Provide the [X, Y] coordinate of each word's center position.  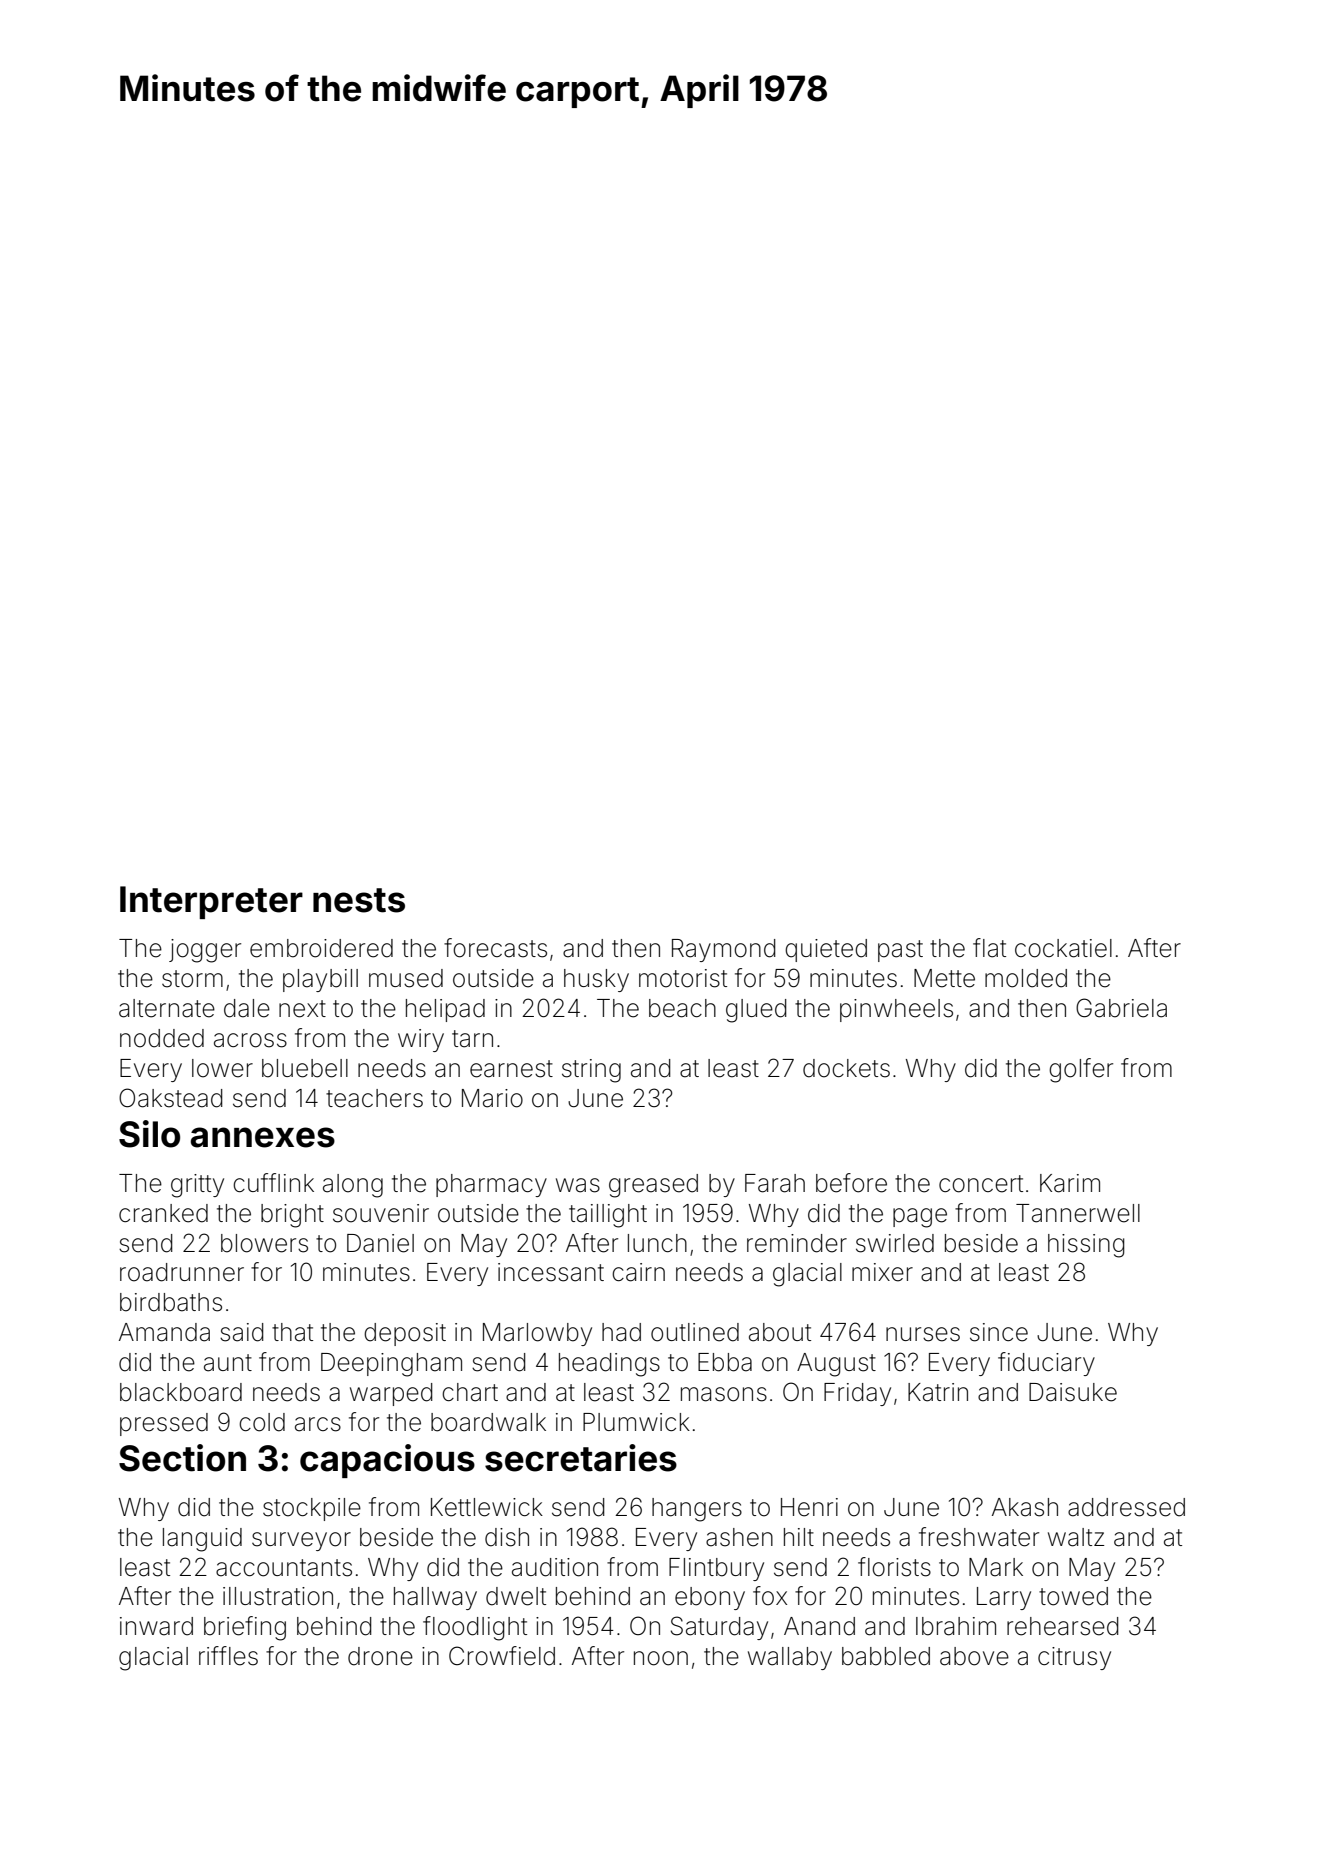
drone [380, 1656]
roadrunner [182, 1272]
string [591, 1071]
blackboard [181, 1392]
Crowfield [502, 1656]
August [836, 1365]
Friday [857, 1394]
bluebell [305, 1068]
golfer [1081, 1070]
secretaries [581, 1458]
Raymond [724, 950]
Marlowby [537, 1334]
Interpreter [211, 902]
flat [989, 948]
